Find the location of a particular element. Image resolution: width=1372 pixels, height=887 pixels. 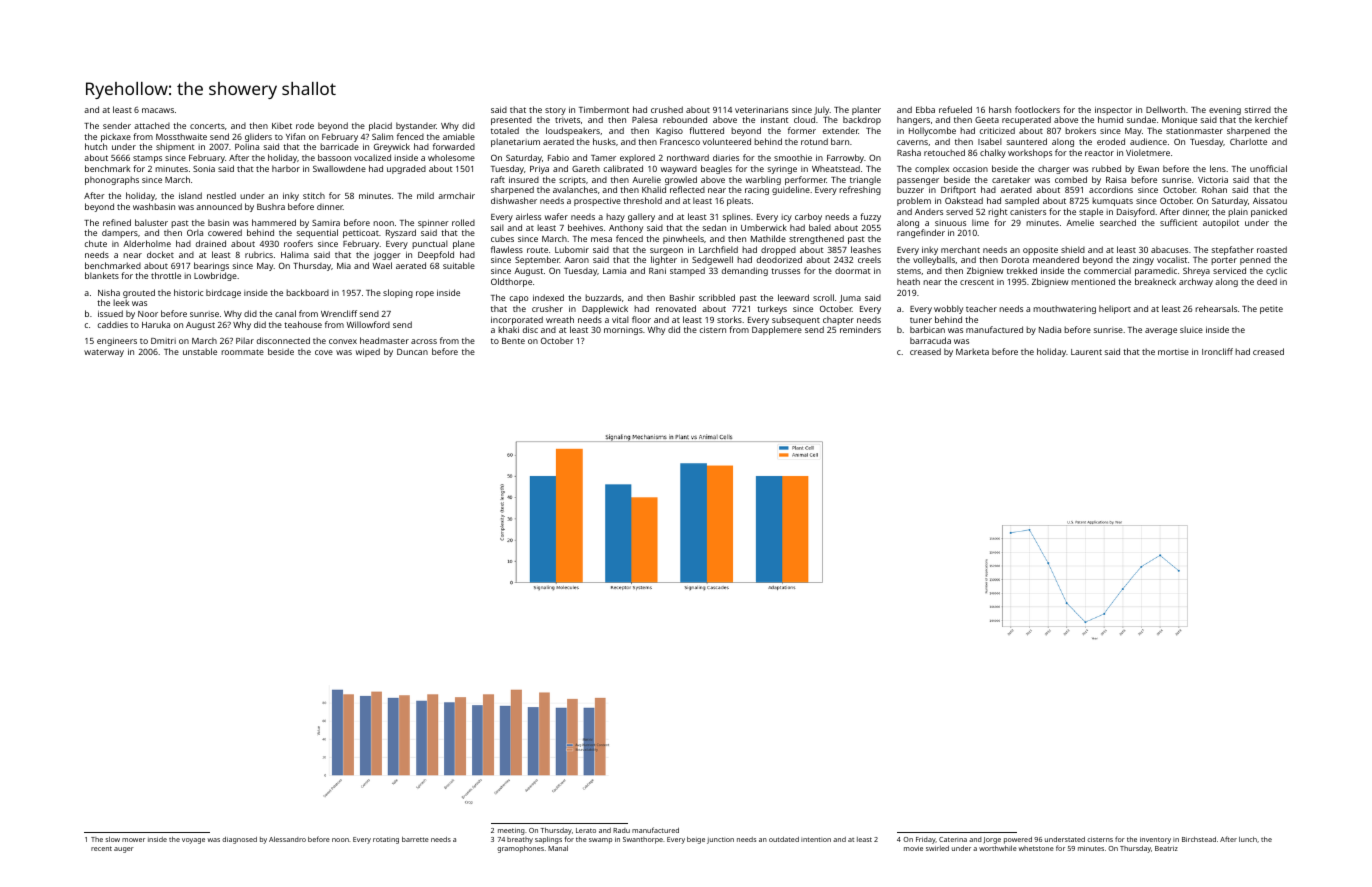

Bente is located at coordinates (513, 341).
